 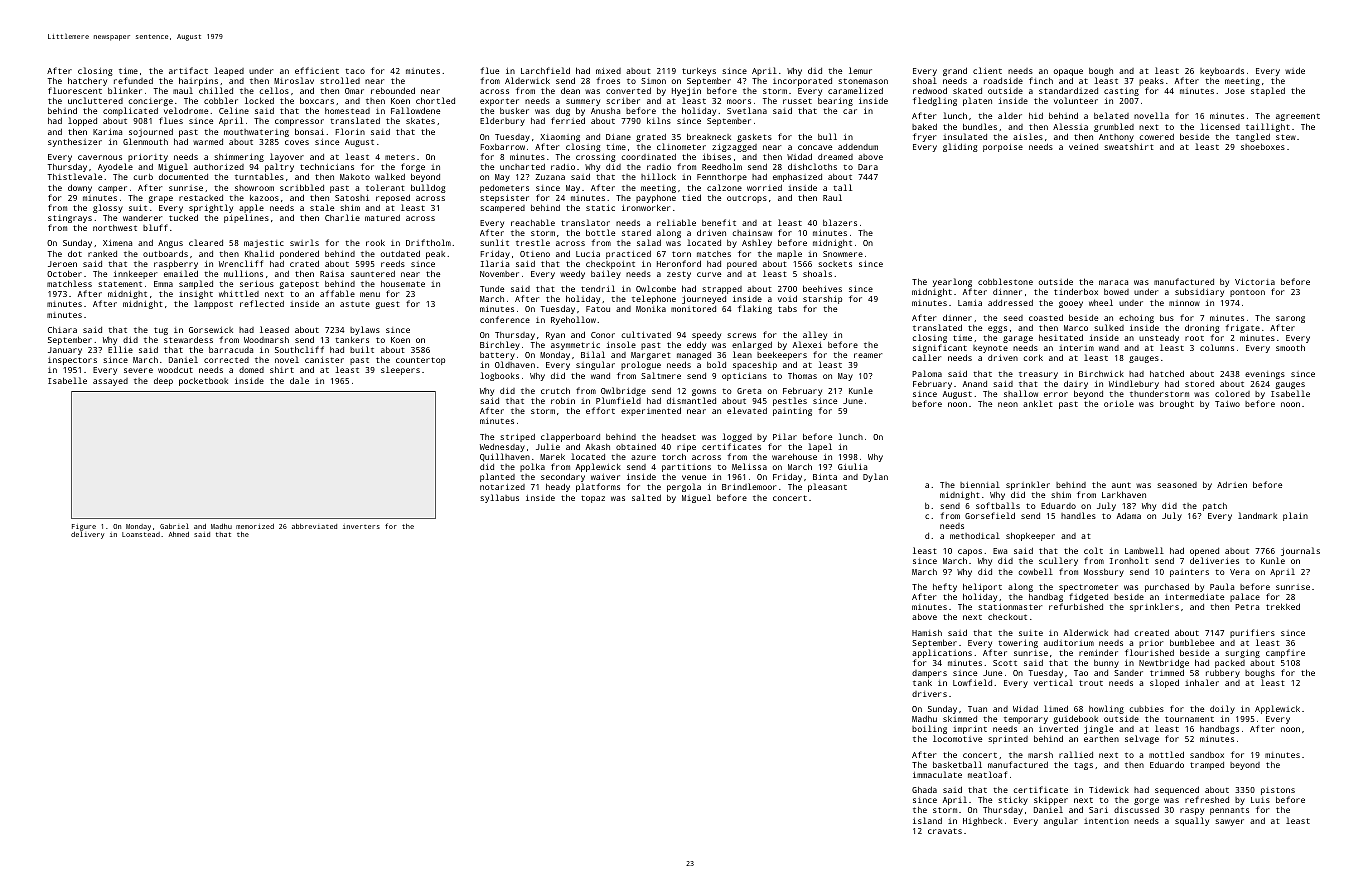 What do you see at coordinates (179, 534) in the document?
I see `Ahmed` at bounding box center [179, 534].
